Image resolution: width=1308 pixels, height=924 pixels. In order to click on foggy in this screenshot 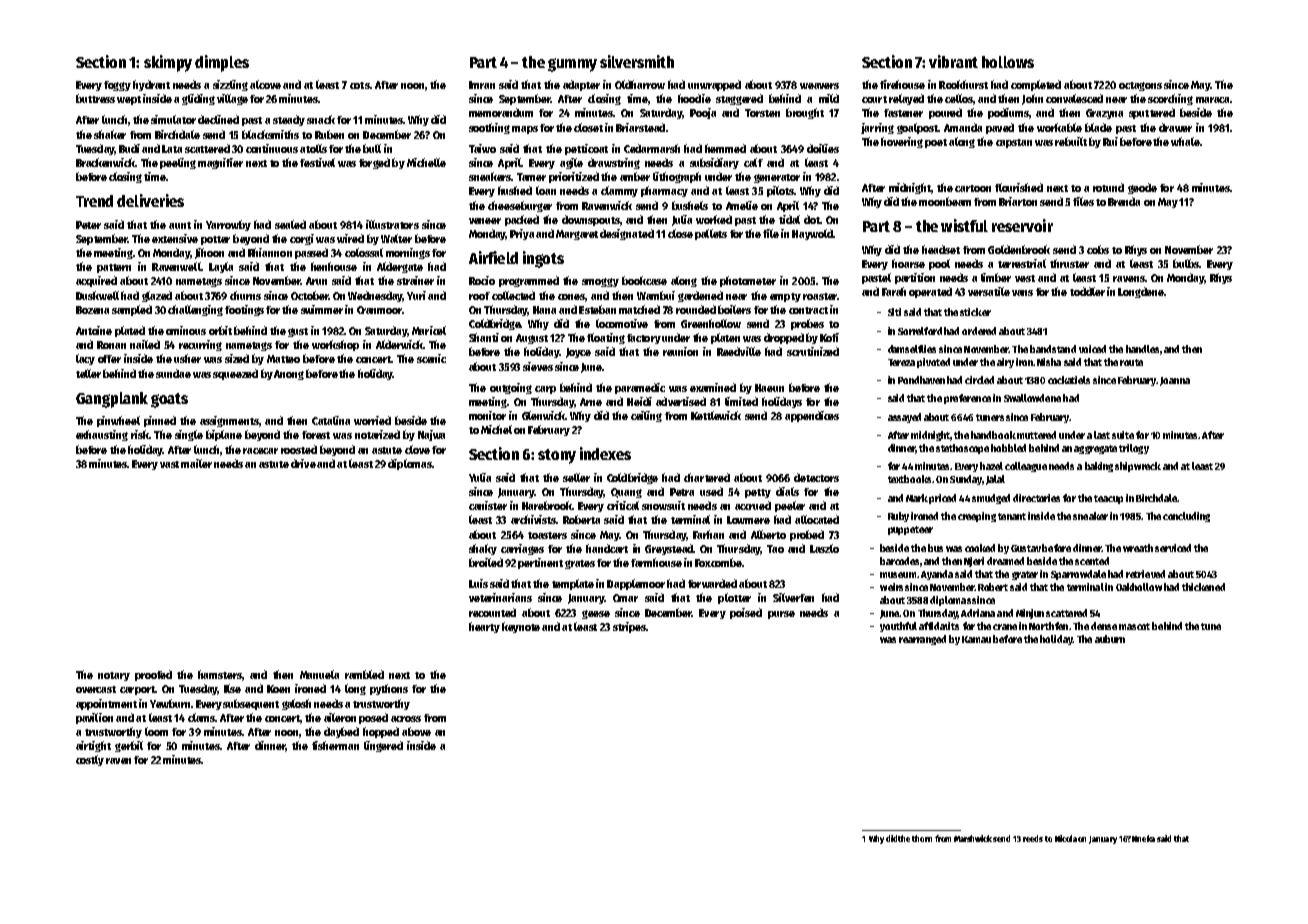, I will do `click(117, 86)`.
